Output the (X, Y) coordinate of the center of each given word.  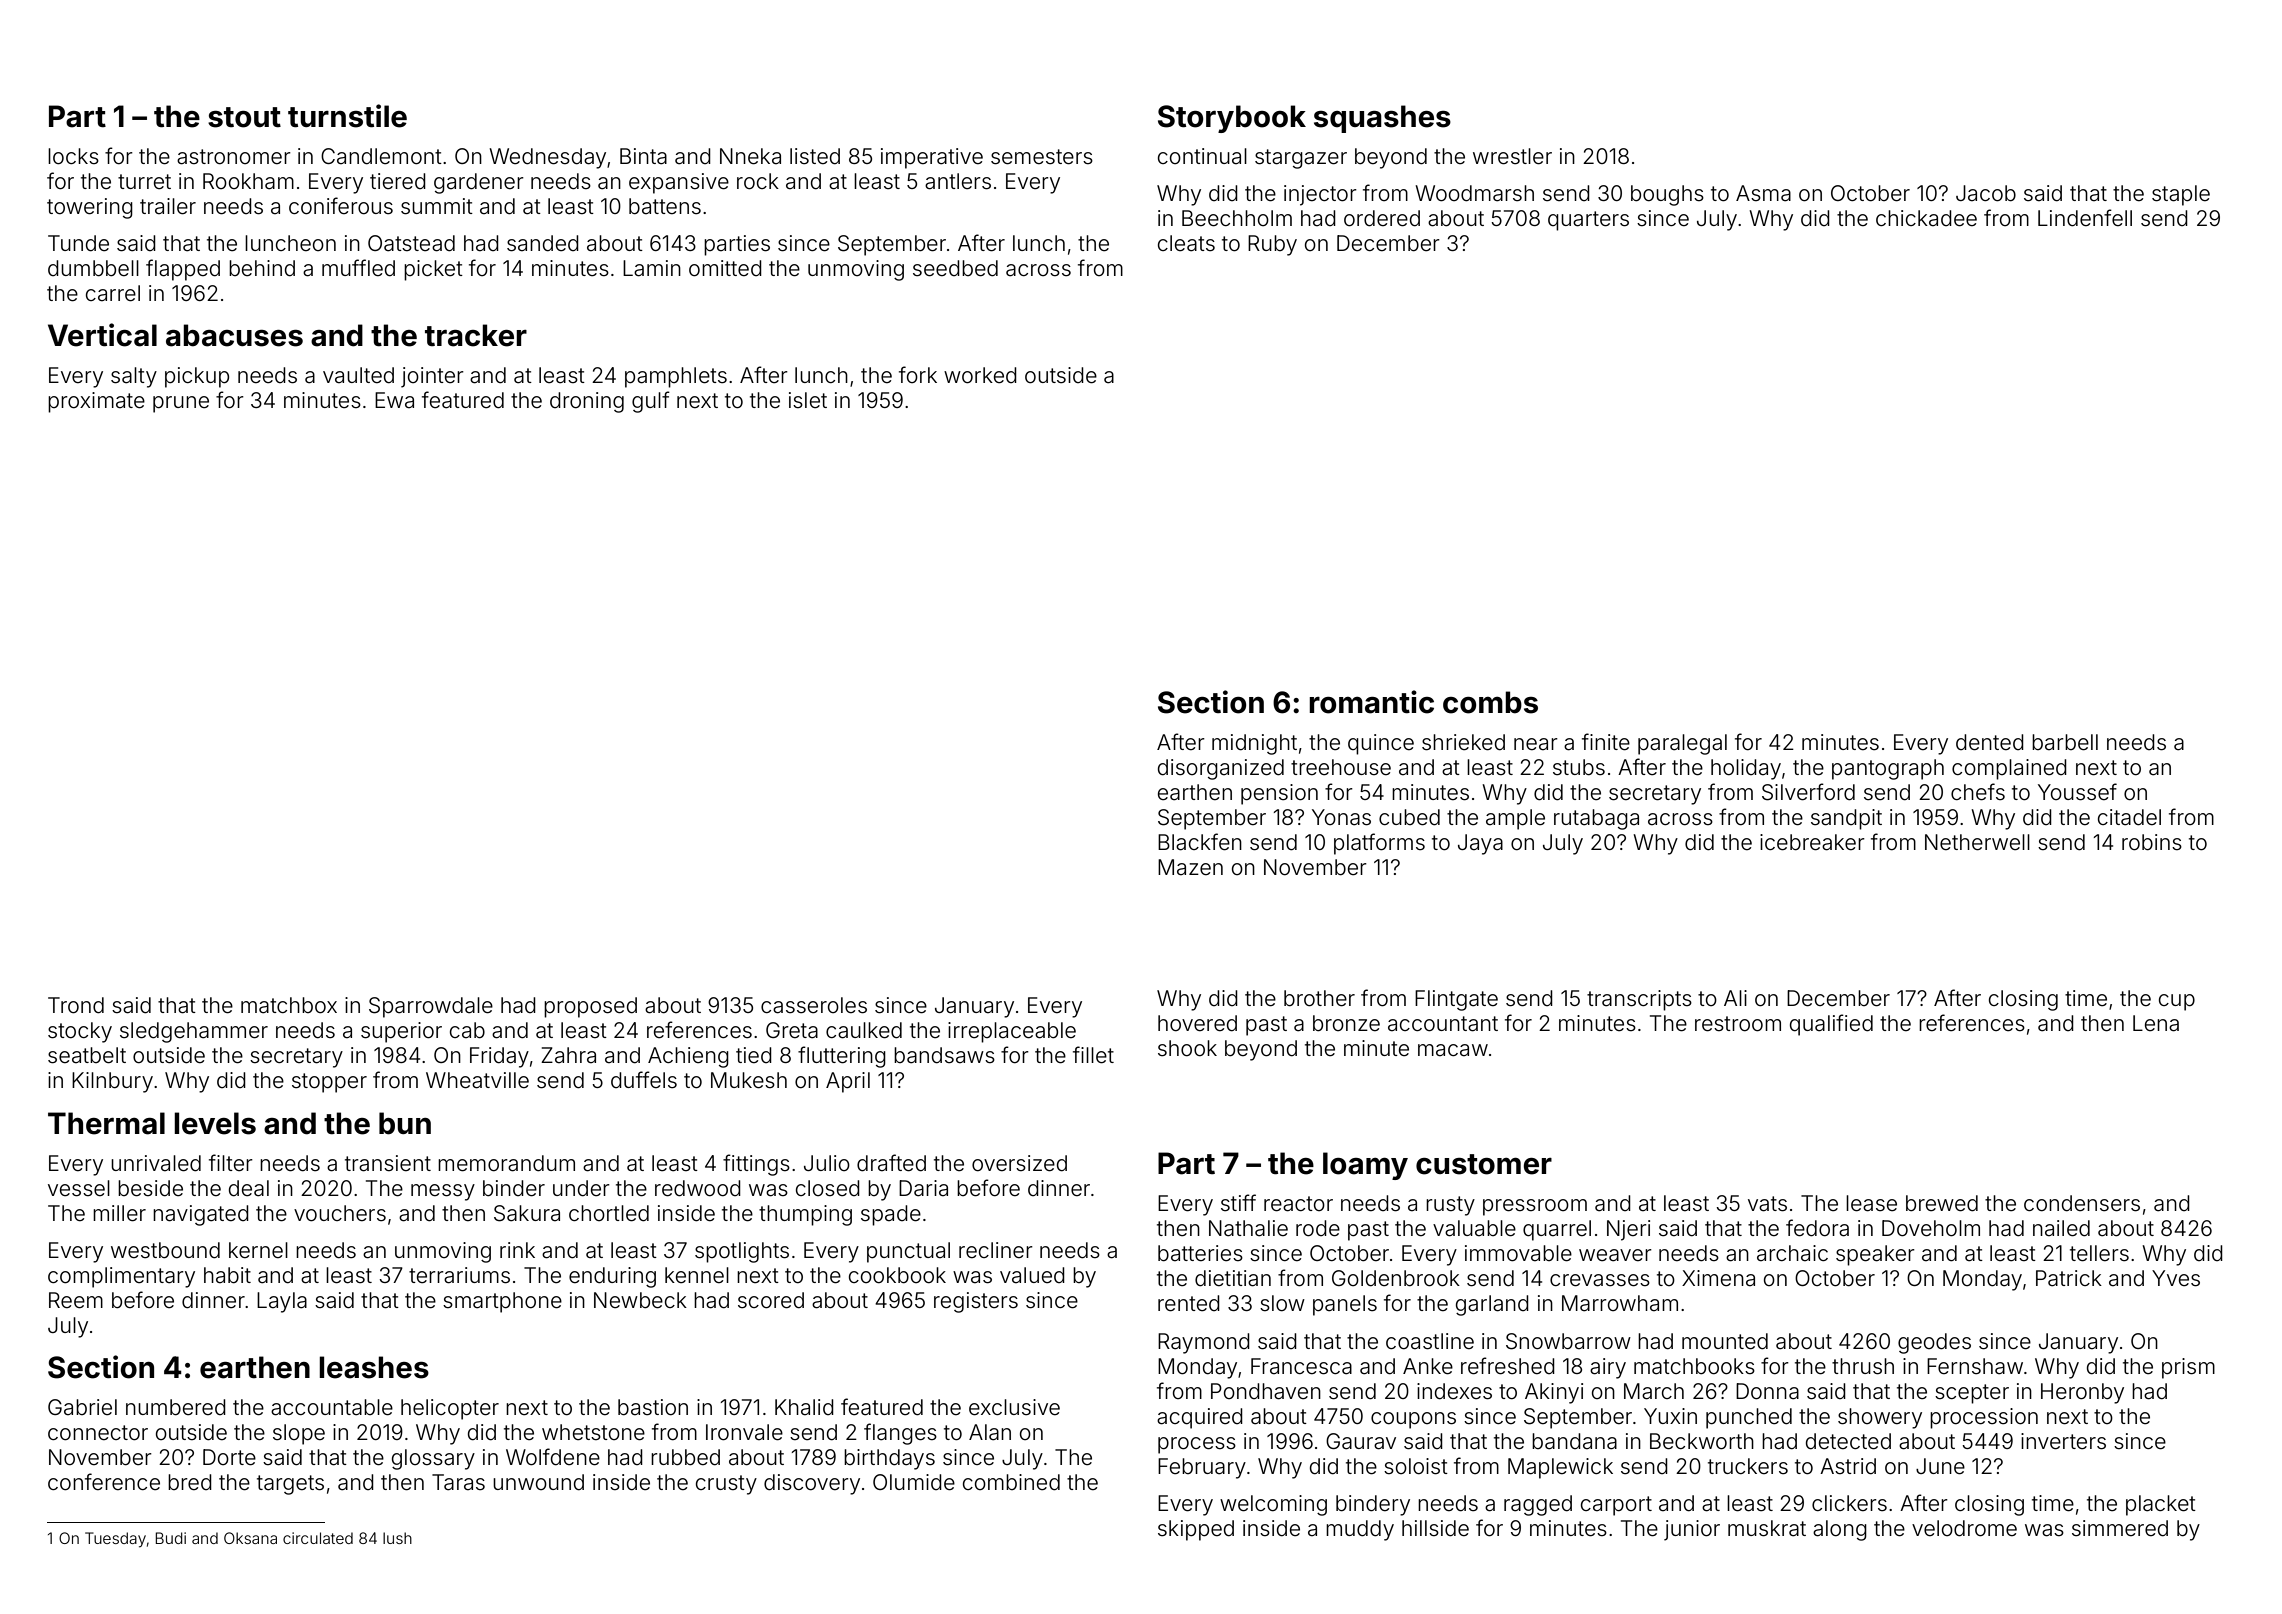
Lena (2156, 1023)
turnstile (347, 116)
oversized (1019, 1163)
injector (1320, 195)
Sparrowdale (431, 1007)
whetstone (593, 1432)
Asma (1763, 193)
